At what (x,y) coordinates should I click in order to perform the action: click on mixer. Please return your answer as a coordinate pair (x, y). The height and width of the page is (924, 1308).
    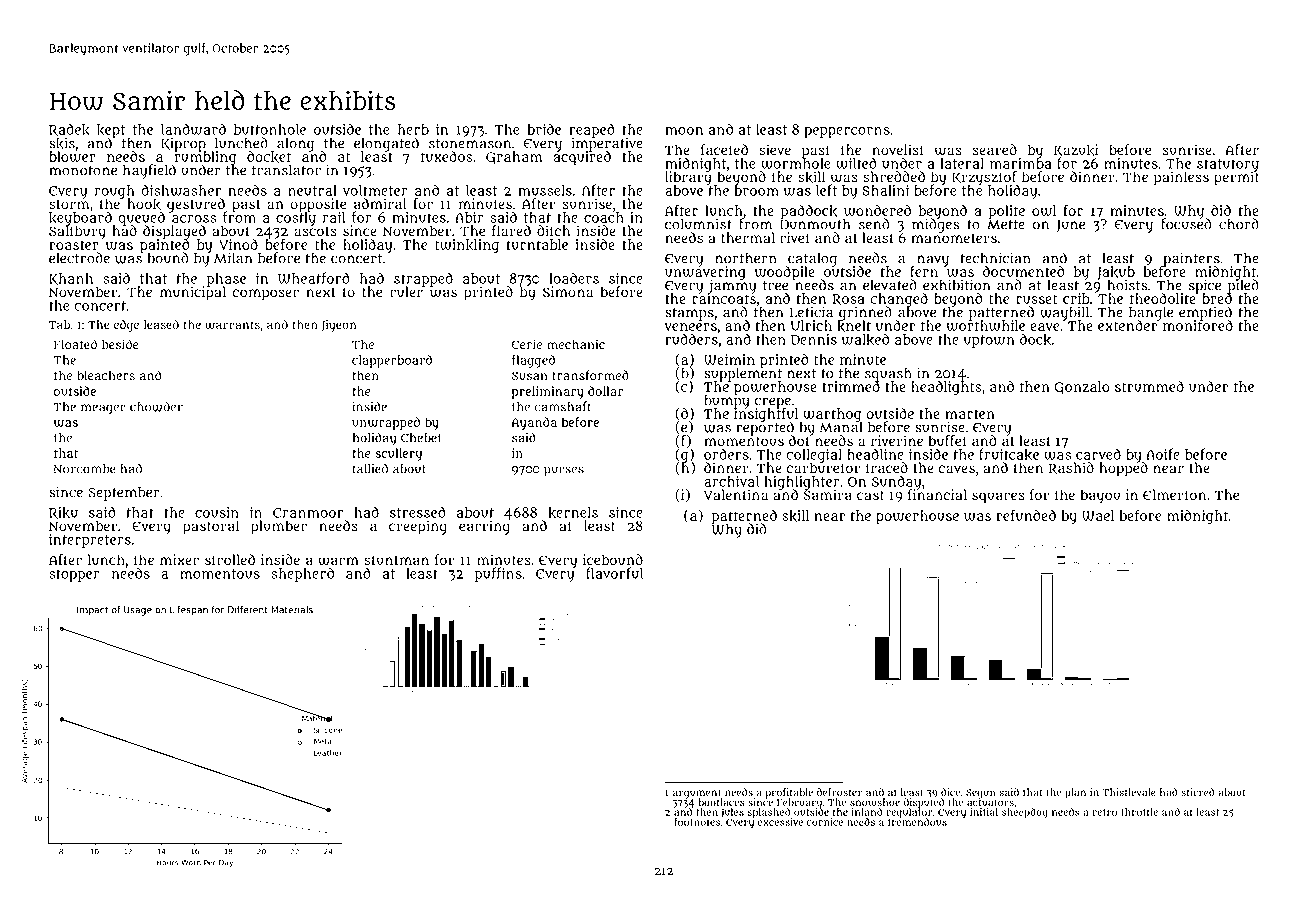
    Looking at the image, I should click on (179, 559).
